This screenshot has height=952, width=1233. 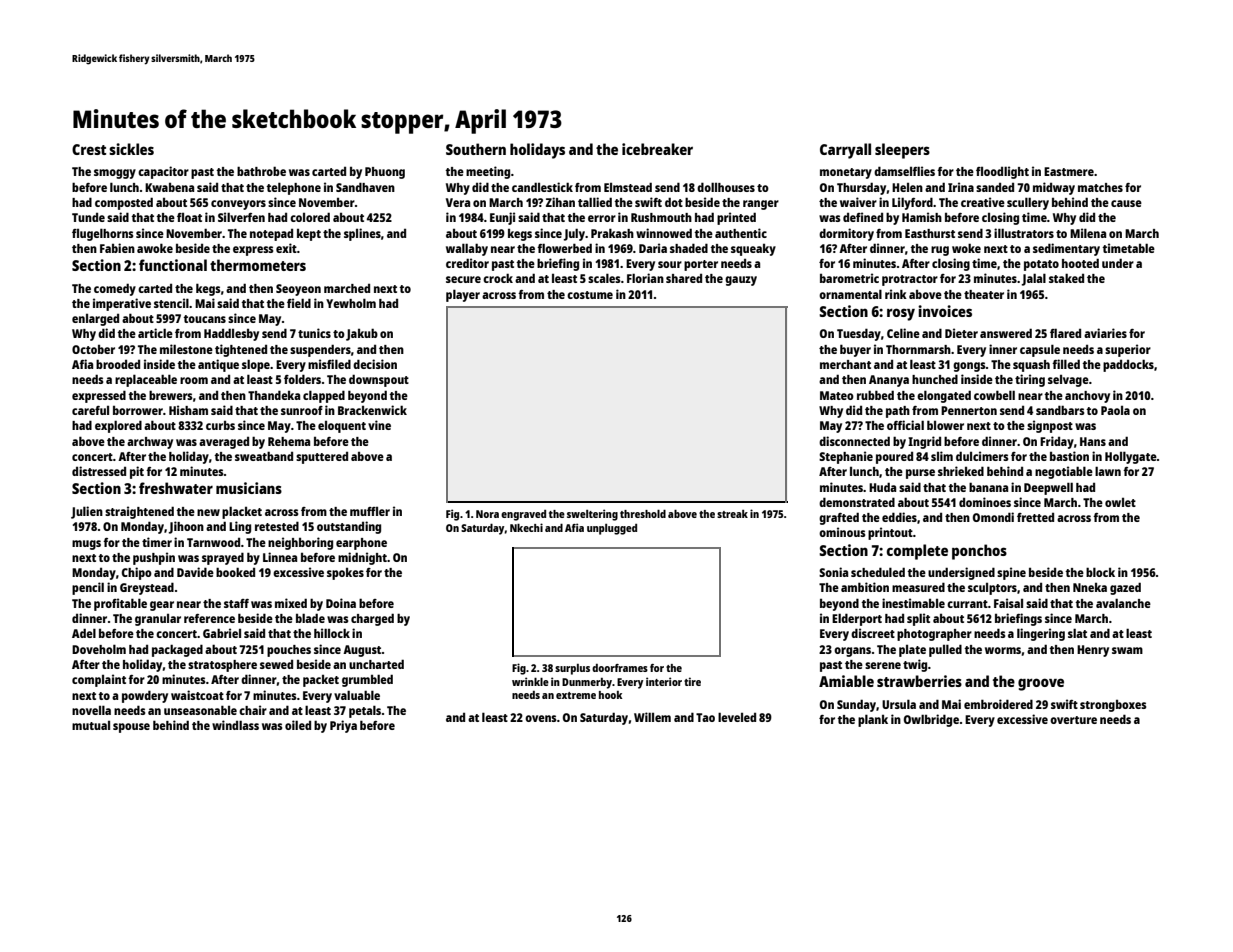 What do you see at coordinates (837, 395) in the screenshot?
I see `Mateo` at bounding box center [837, 395].
